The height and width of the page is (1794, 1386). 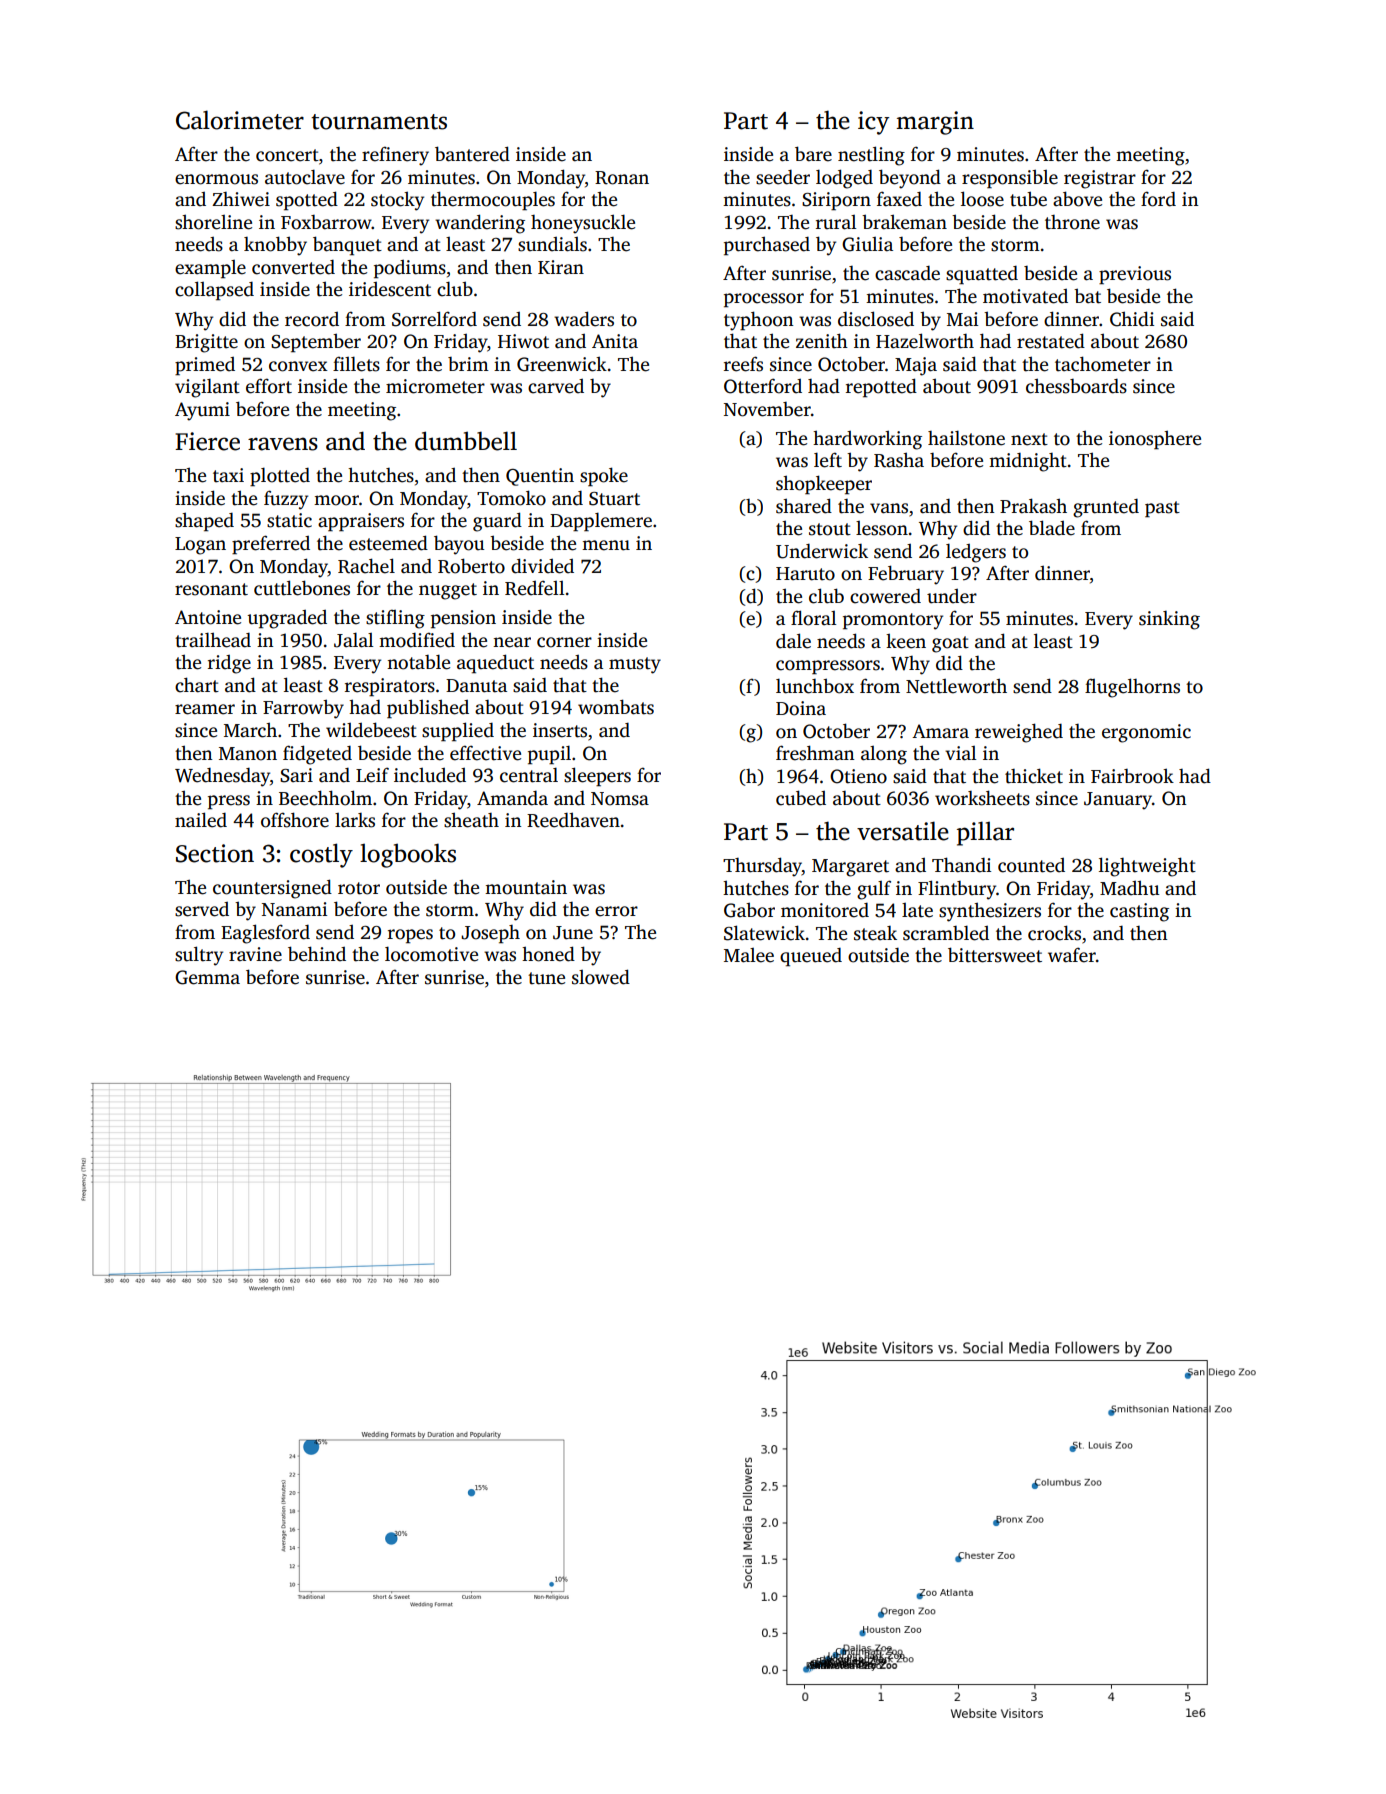 What do you see at coordinates (597, 777) in the page?
I see `sleepers` at bounding box center [597, 777].
